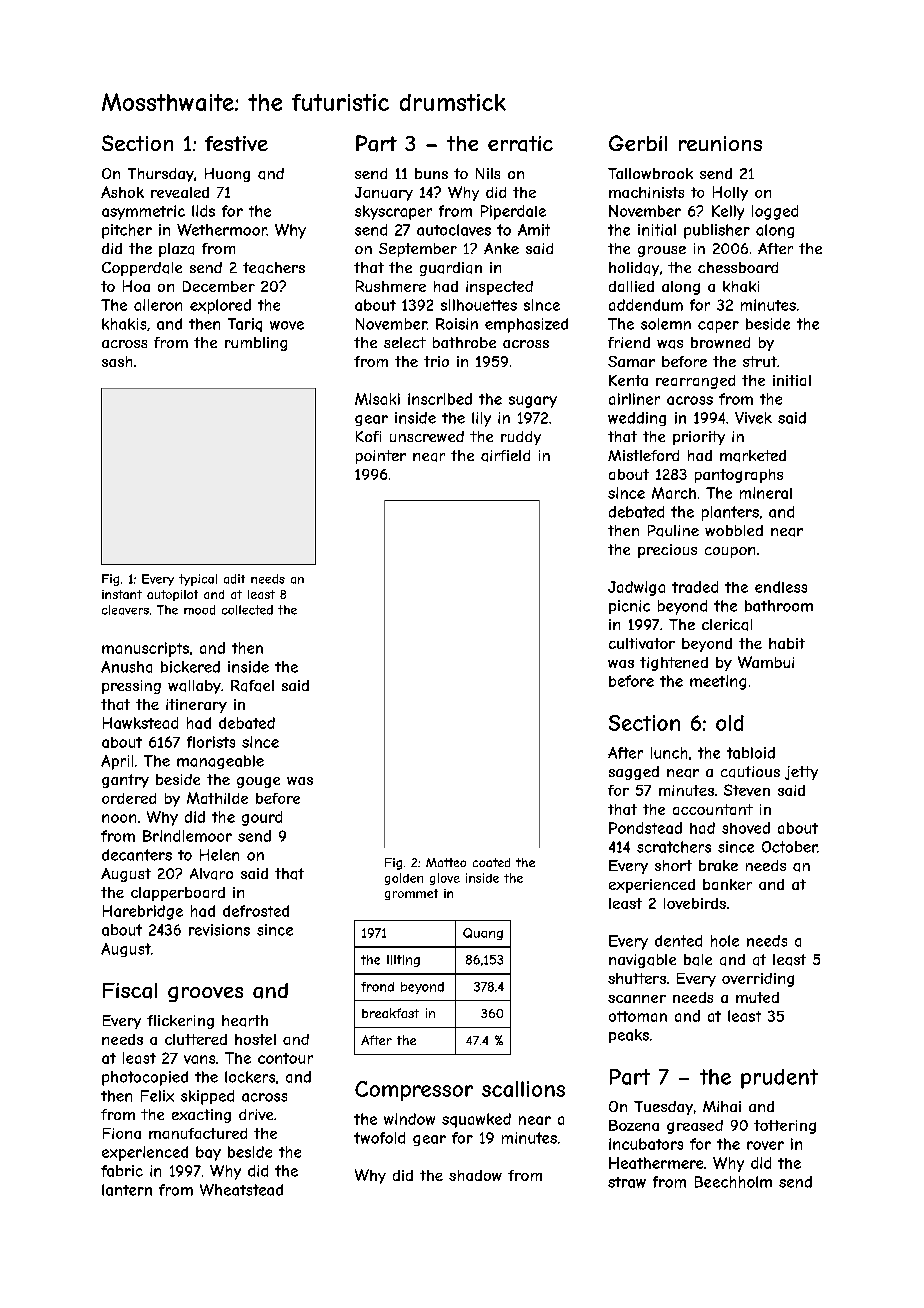 This document has width=924, height=1308. Describe the element at coordinates (779, 1079) in the document. I see `prudent` at that location.
